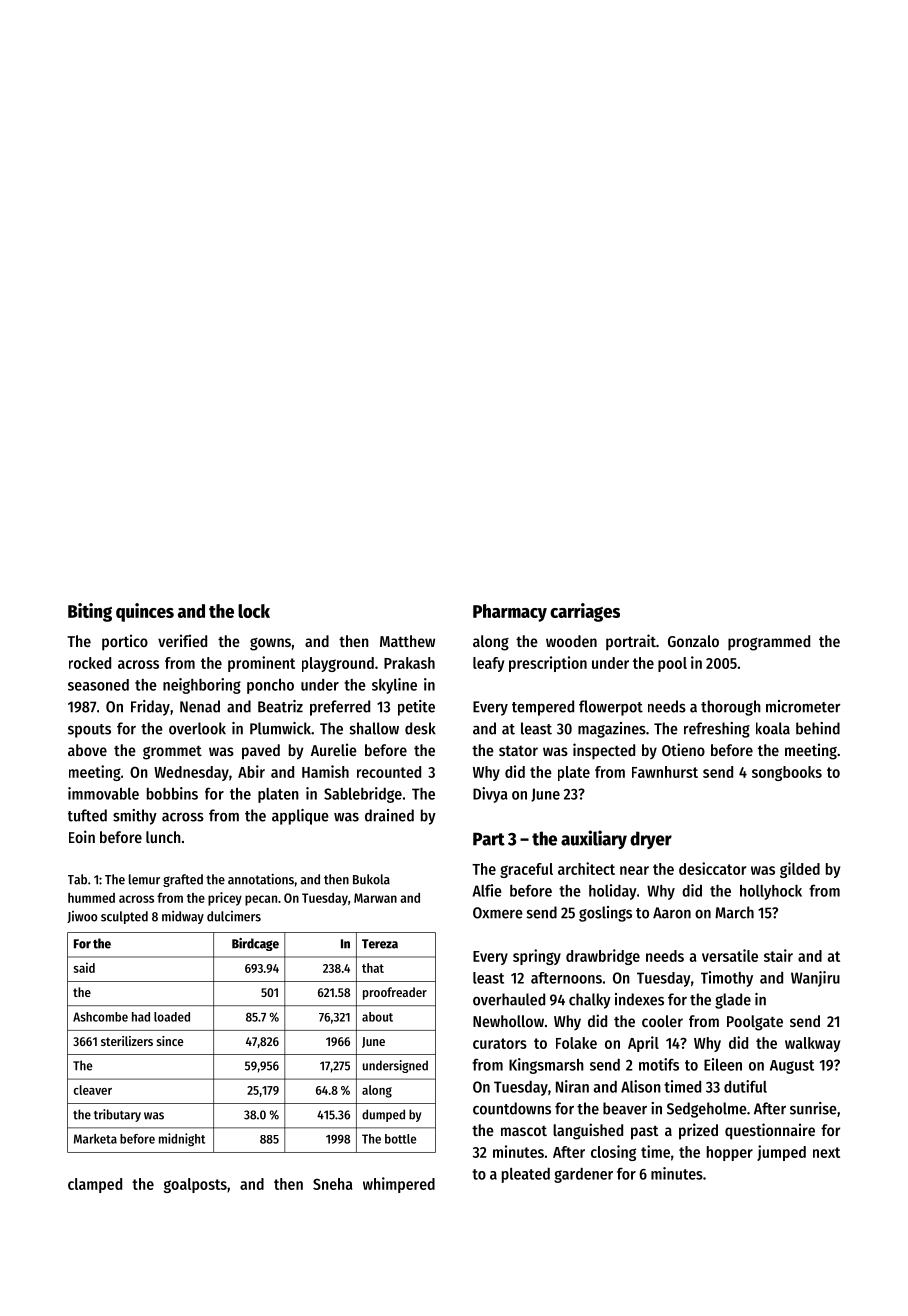  What do you see at coordinates (389, 772) in the screenshot?
I see `recounted` at bounding box center [389, 772].
